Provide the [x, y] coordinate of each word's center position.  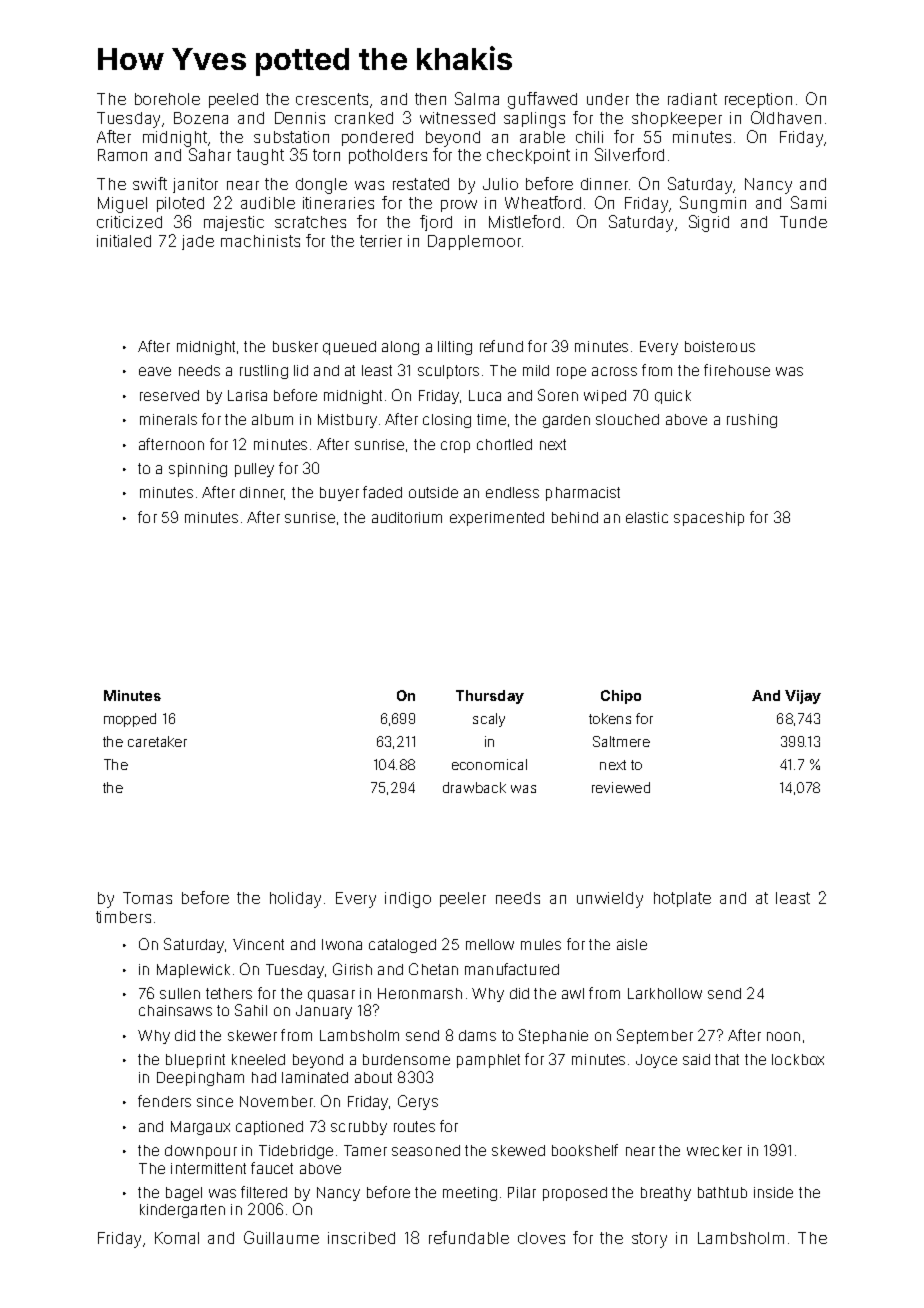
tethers [229, 993]
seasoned [426, 1150]
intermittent [208, 1168]
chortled [504, 444]
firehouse [737, 370]
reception [758, 100]
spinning [198, 470]
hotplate [682, 899]
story [649, 1240]
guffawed [542, 100]
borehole [167, 99]
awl [573, 993]
